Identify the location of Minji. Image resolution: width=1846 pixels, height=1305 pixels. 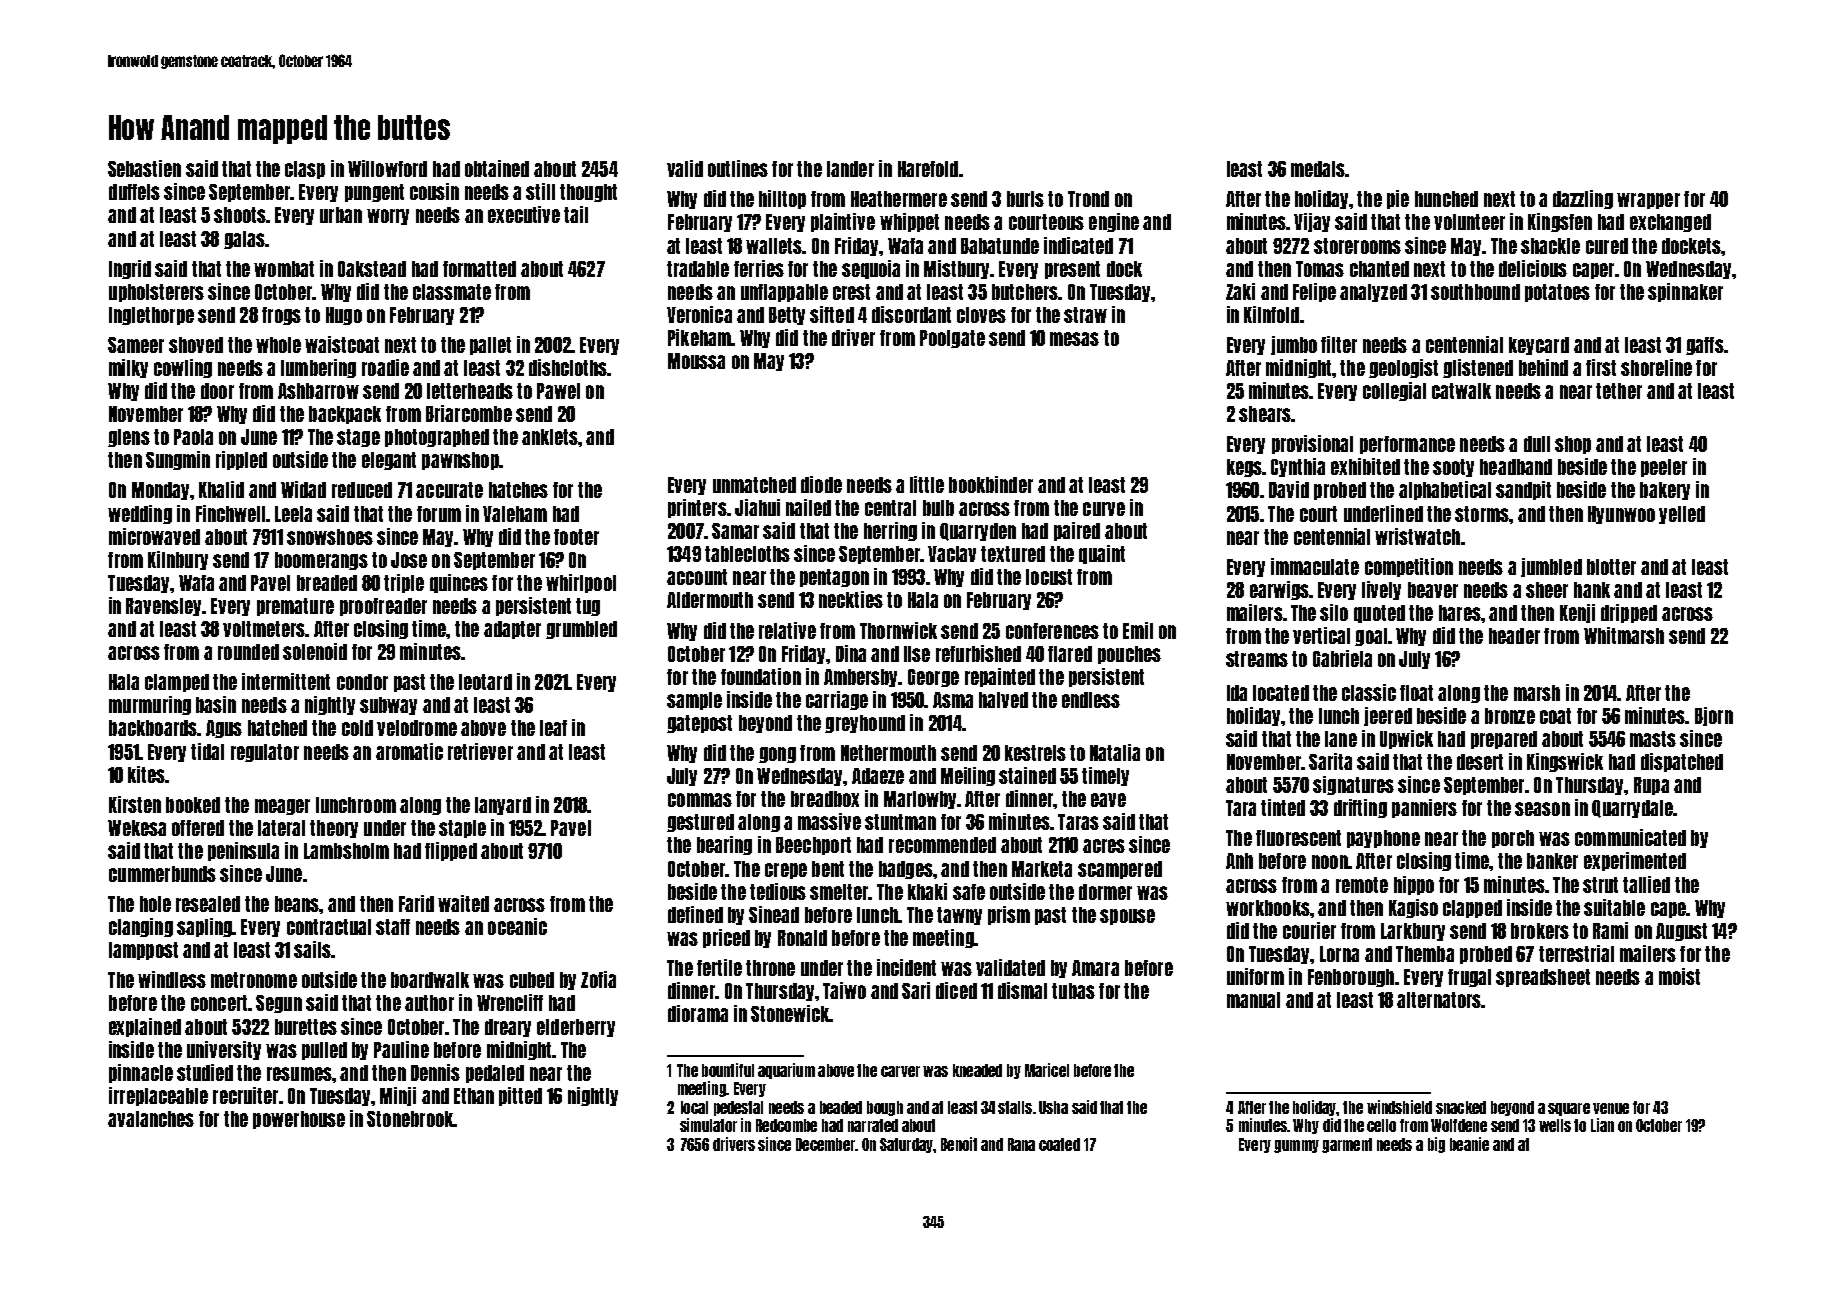
(398, 1096).
